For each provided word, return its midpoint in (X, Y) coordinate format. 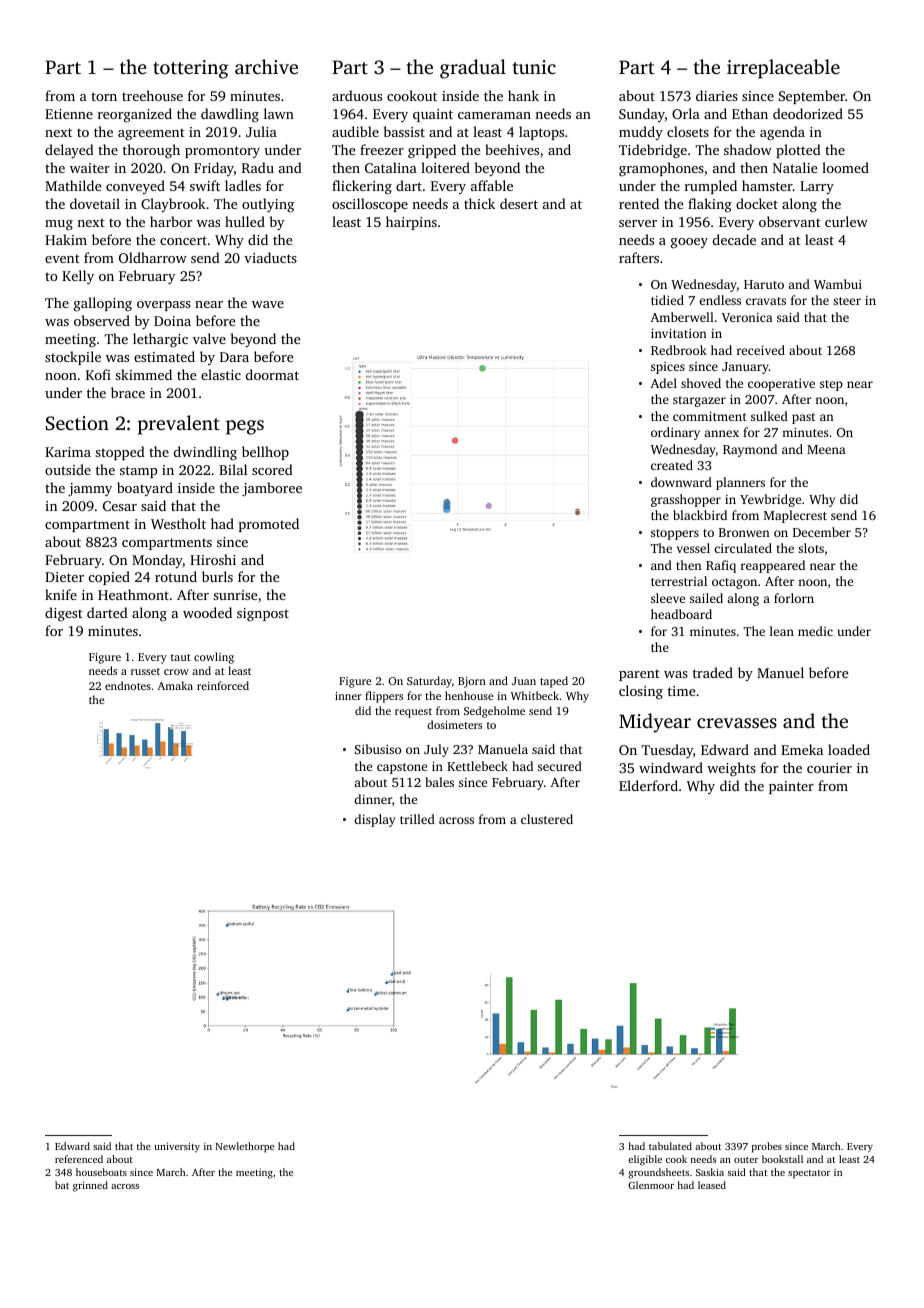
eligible (645, 1160)
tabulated (670, 1146)
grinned (90, 1186)
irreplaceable (783, 69)
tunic (534, 67)
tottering (190, 69)
